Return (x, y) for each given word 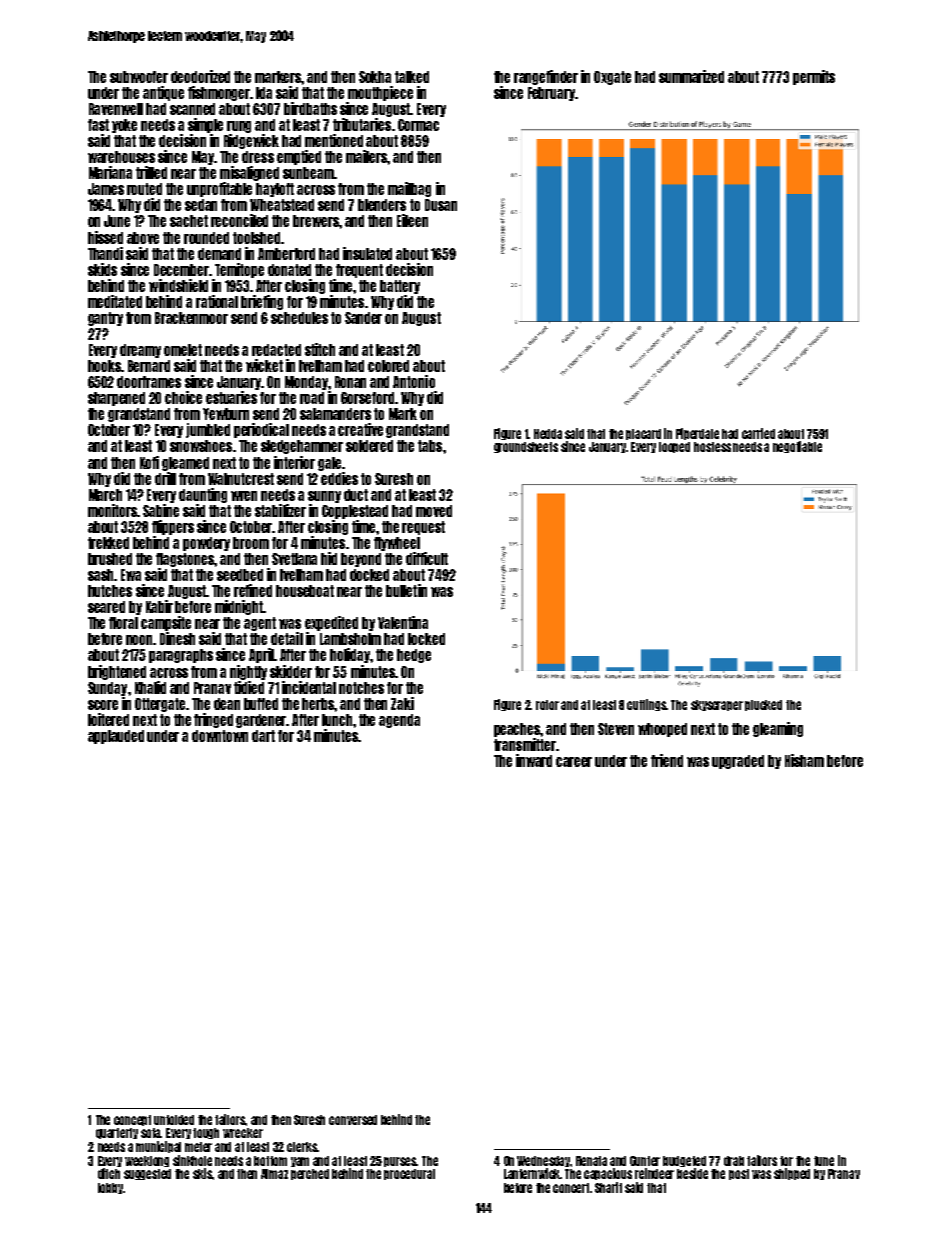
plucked (763, 705)
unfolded (174, 1120)
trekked (108, 543)
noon (140, 640)
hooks (105, 366)
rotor (547, 705)
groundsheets (526, 447)
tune (824, 1161)
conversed (353, 1120)
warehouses (121, 157)
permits (814, 77)
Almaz (274, 1174)
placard (643, 434)
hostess (712, 447)
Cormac (418, 125)
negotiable (797, 447)
